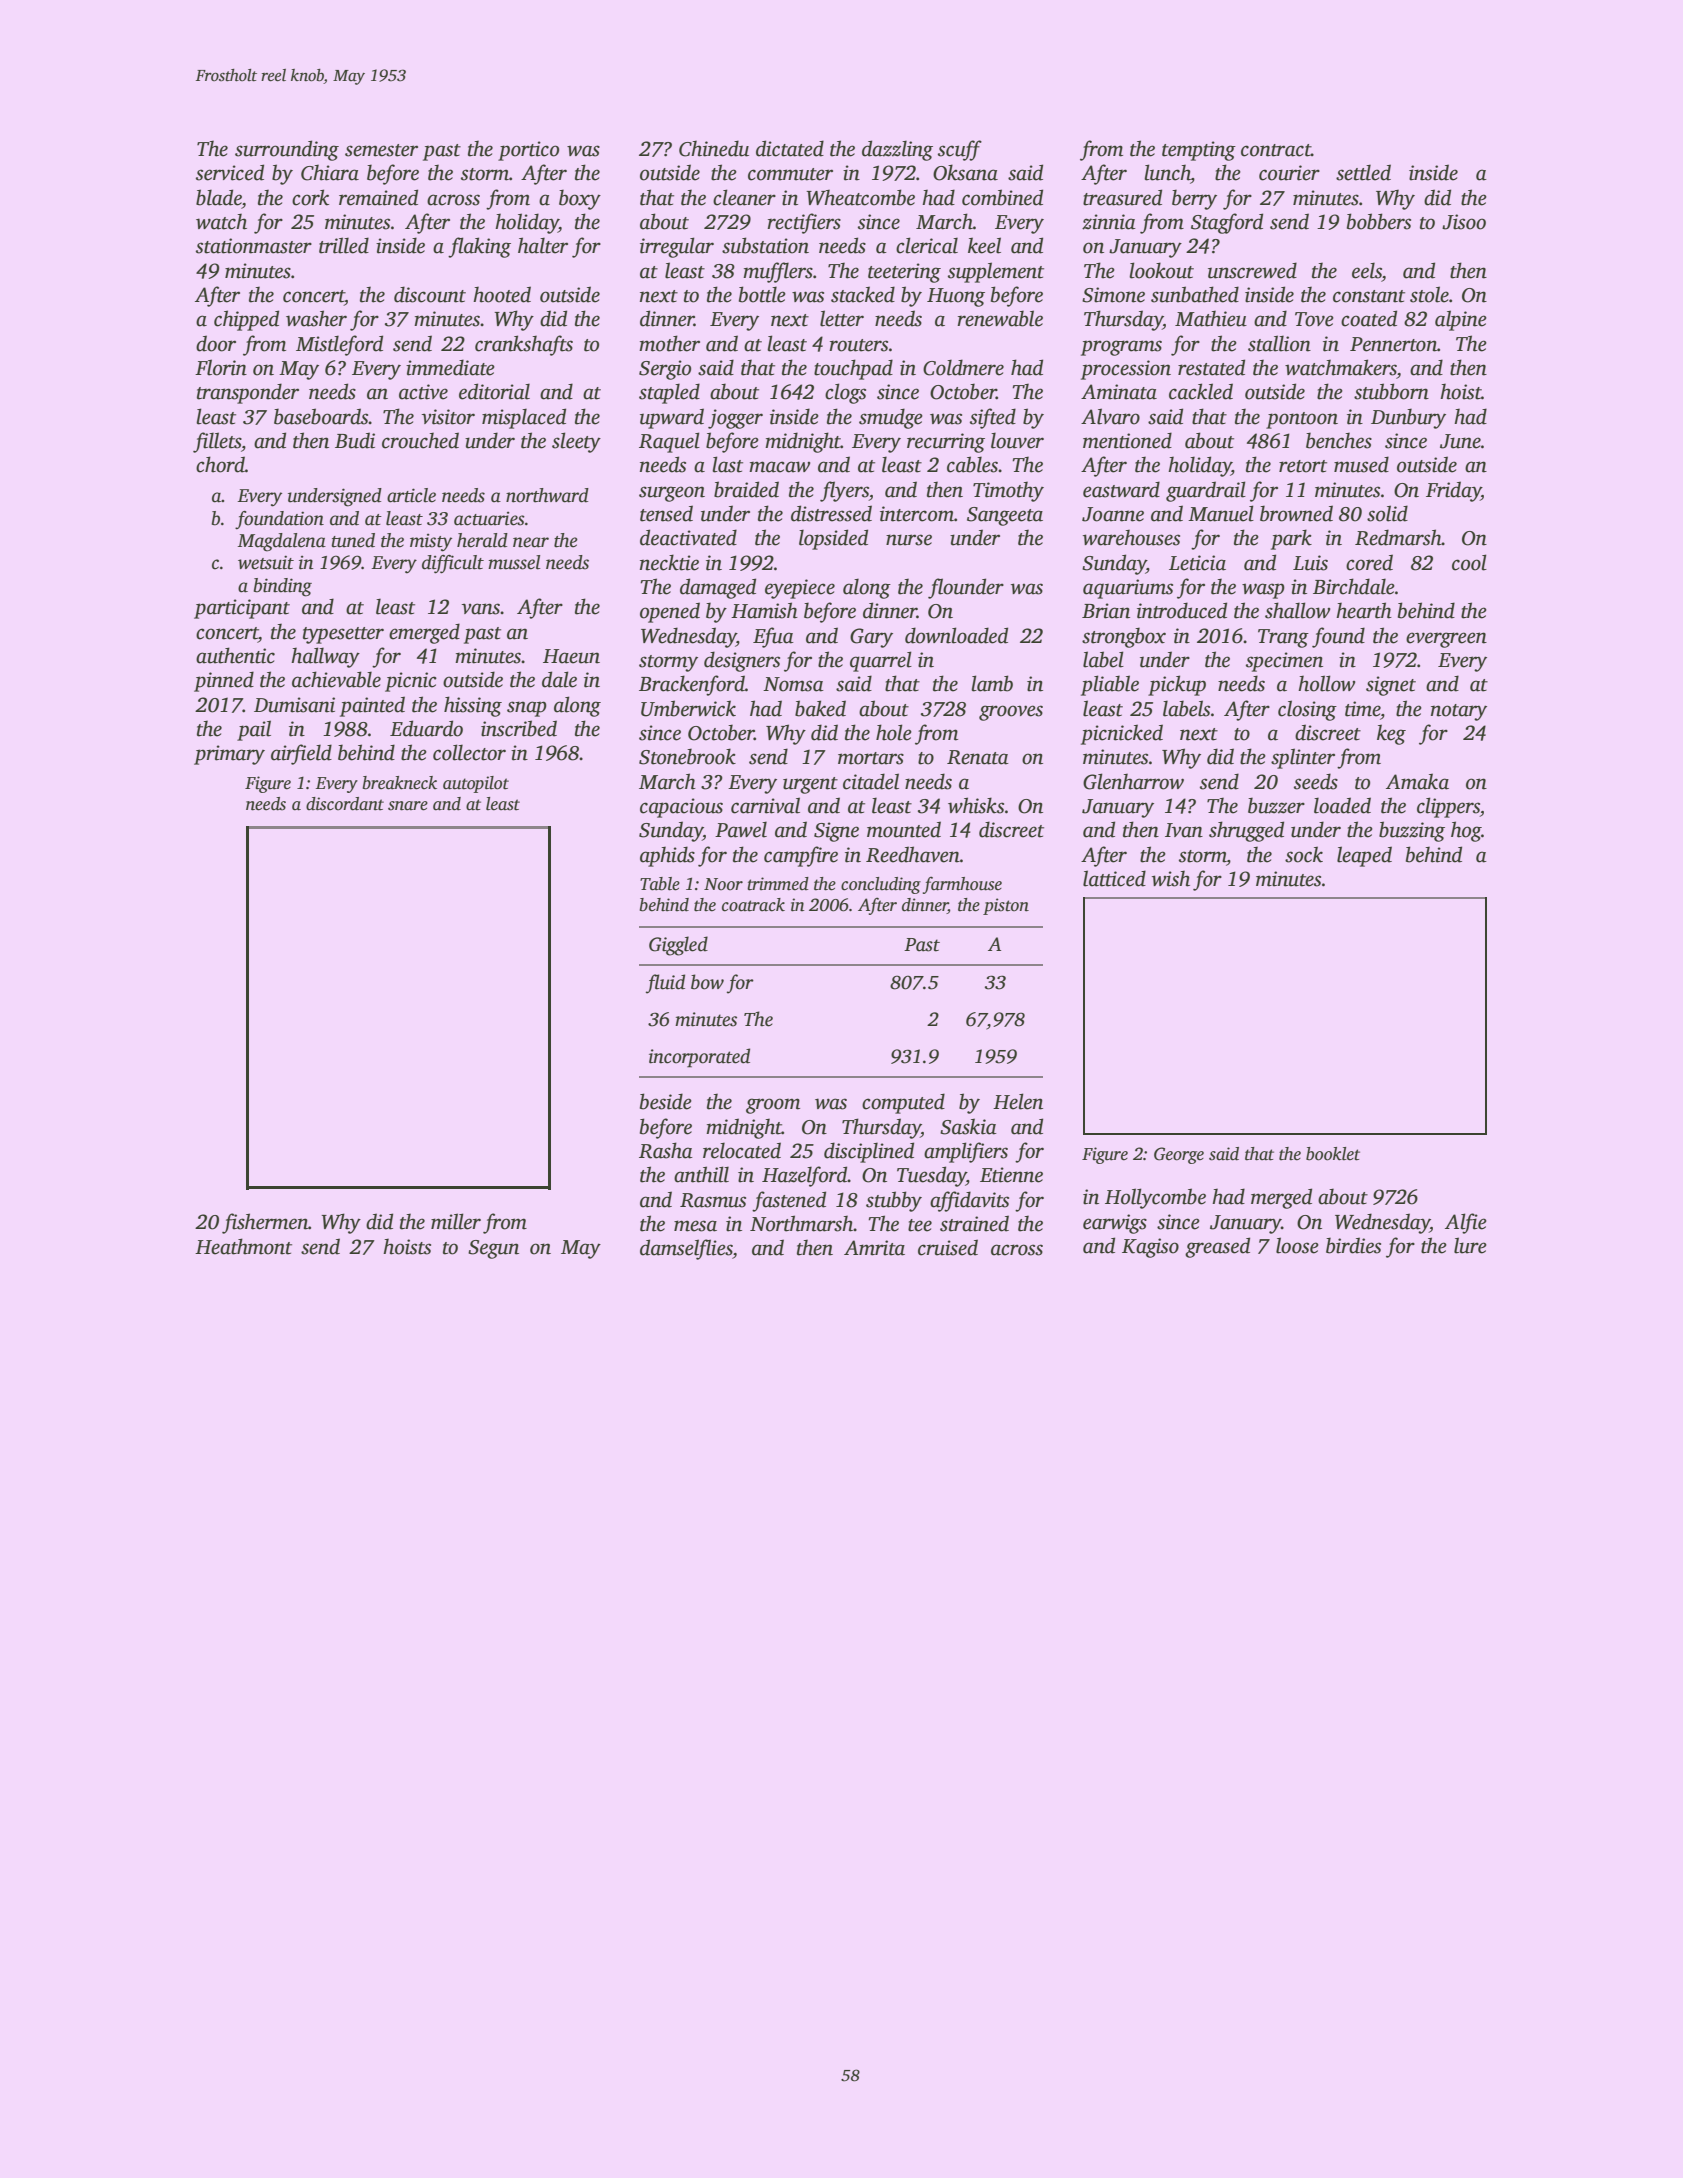 Image resolution: width=1683 pixels, height=2178 pixels. Describe the element at coordinates (1333, 1154) in the screenshot. I see `booklet` at that location.
